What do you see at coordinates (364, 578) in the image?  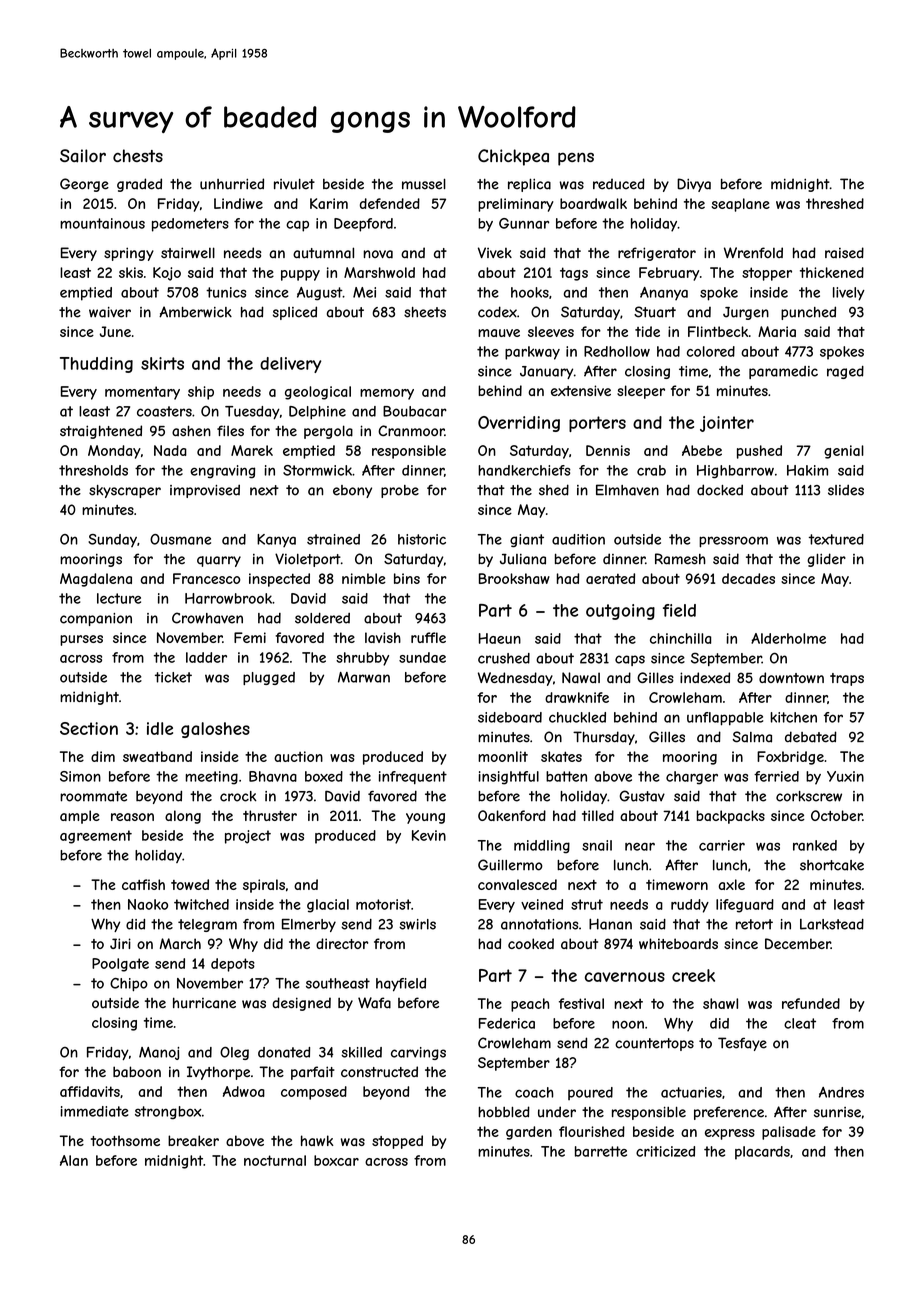 I see `nimble` at bounding box center [364, 578].
